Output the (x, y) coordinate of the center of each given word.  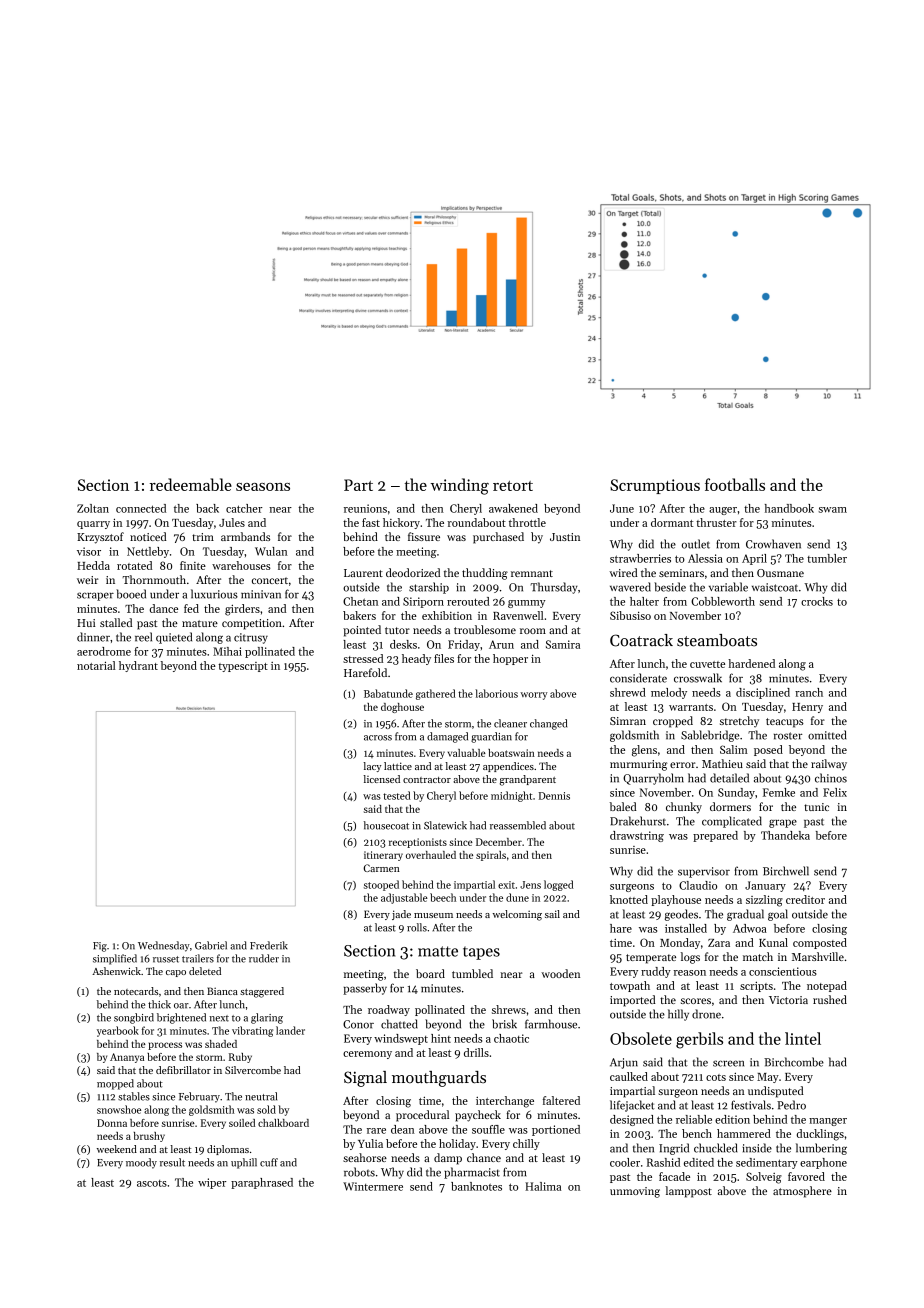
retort (513, 486)
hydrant (138, 666)
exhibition (447, 615)
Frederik (269, 945)
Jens (530, 885)
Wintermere (373, 1186)
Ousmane (780, 573)
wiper (212, 1183)
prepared (715, 836)
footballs (735, 484)
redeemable (191, 484)
